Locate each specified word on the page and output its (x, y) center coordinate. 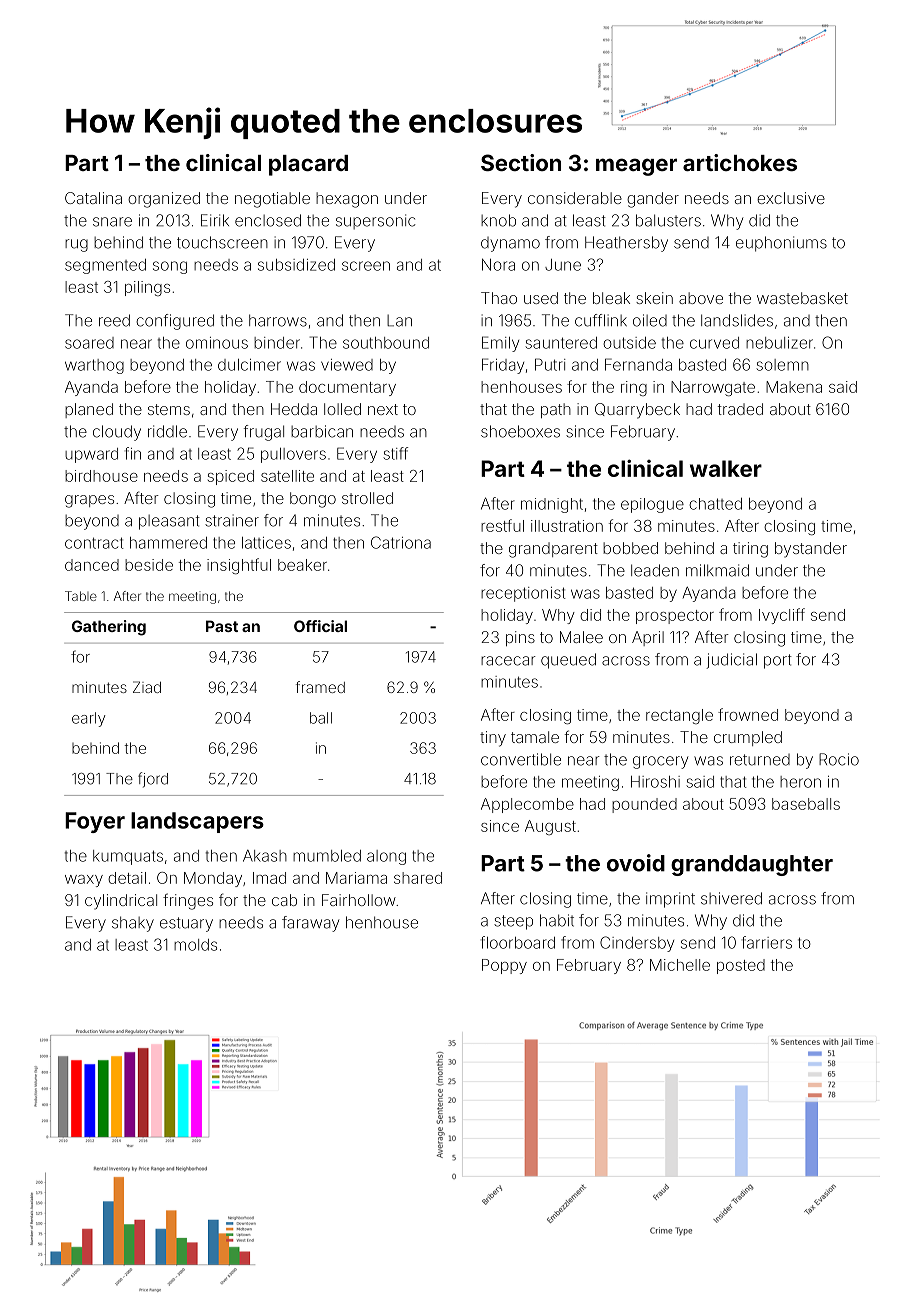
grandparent (553, 550)
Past (222, 626)
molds (195, 945)
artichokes (740, 162)
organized (164, 200)
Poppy (504, 966)
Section (521, 162)
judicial (731, 661)
